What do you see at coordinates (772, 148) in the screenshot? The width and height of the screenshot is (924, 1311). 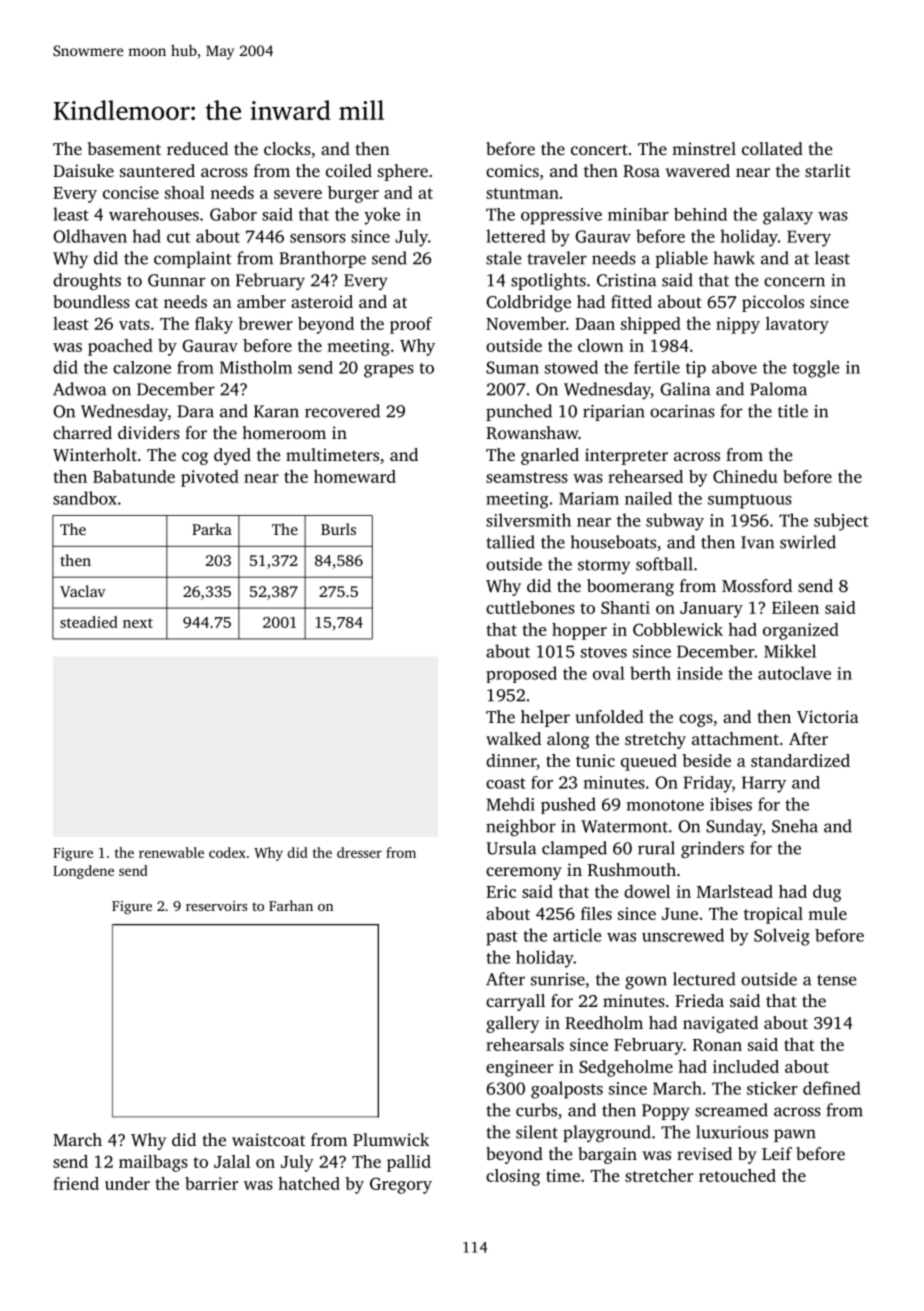 I see `collated` at bounding box center [772, 148].
